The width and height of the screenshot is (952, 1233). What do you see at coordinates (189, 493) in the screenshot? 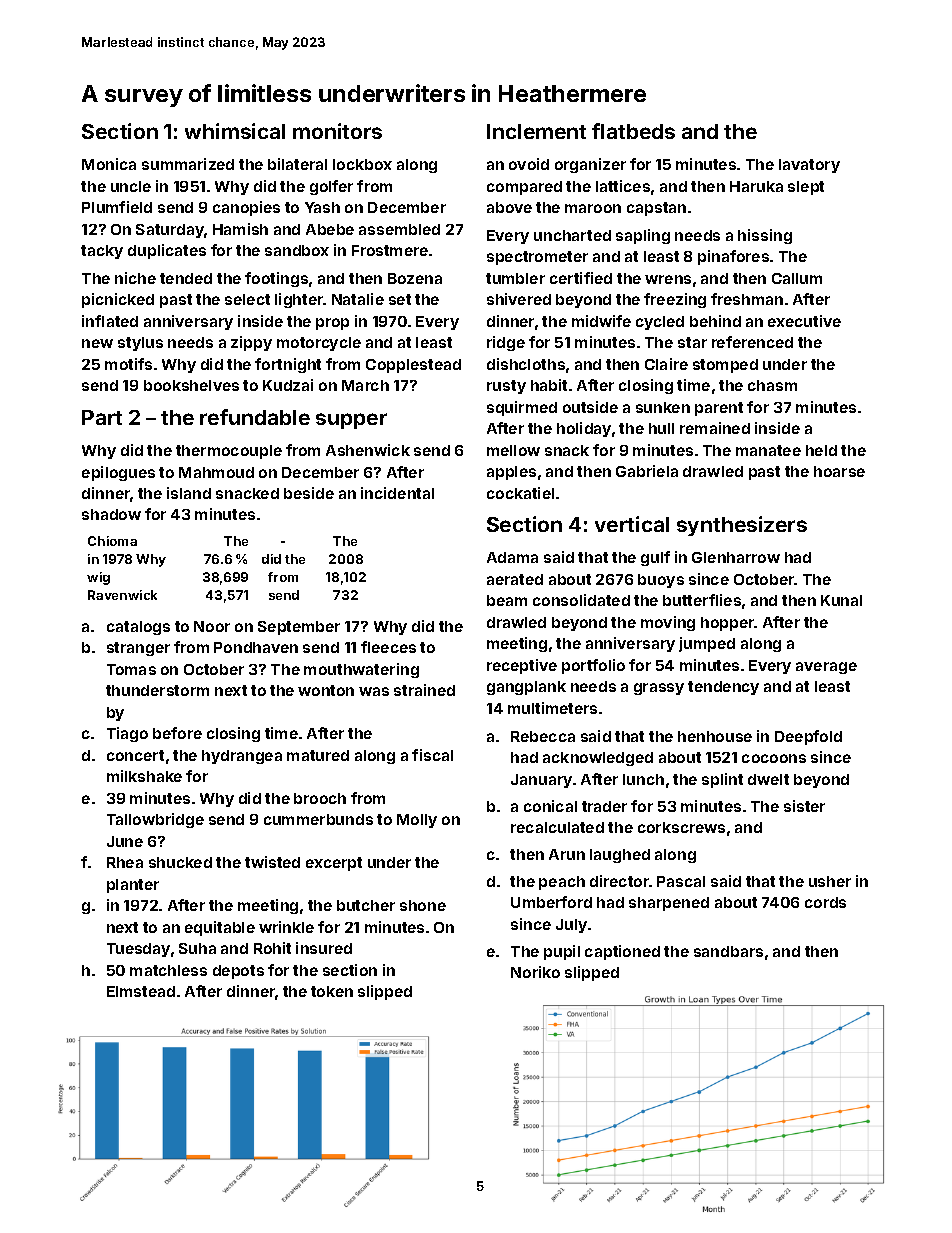
I see `island` at bounding box center [189, 493].
